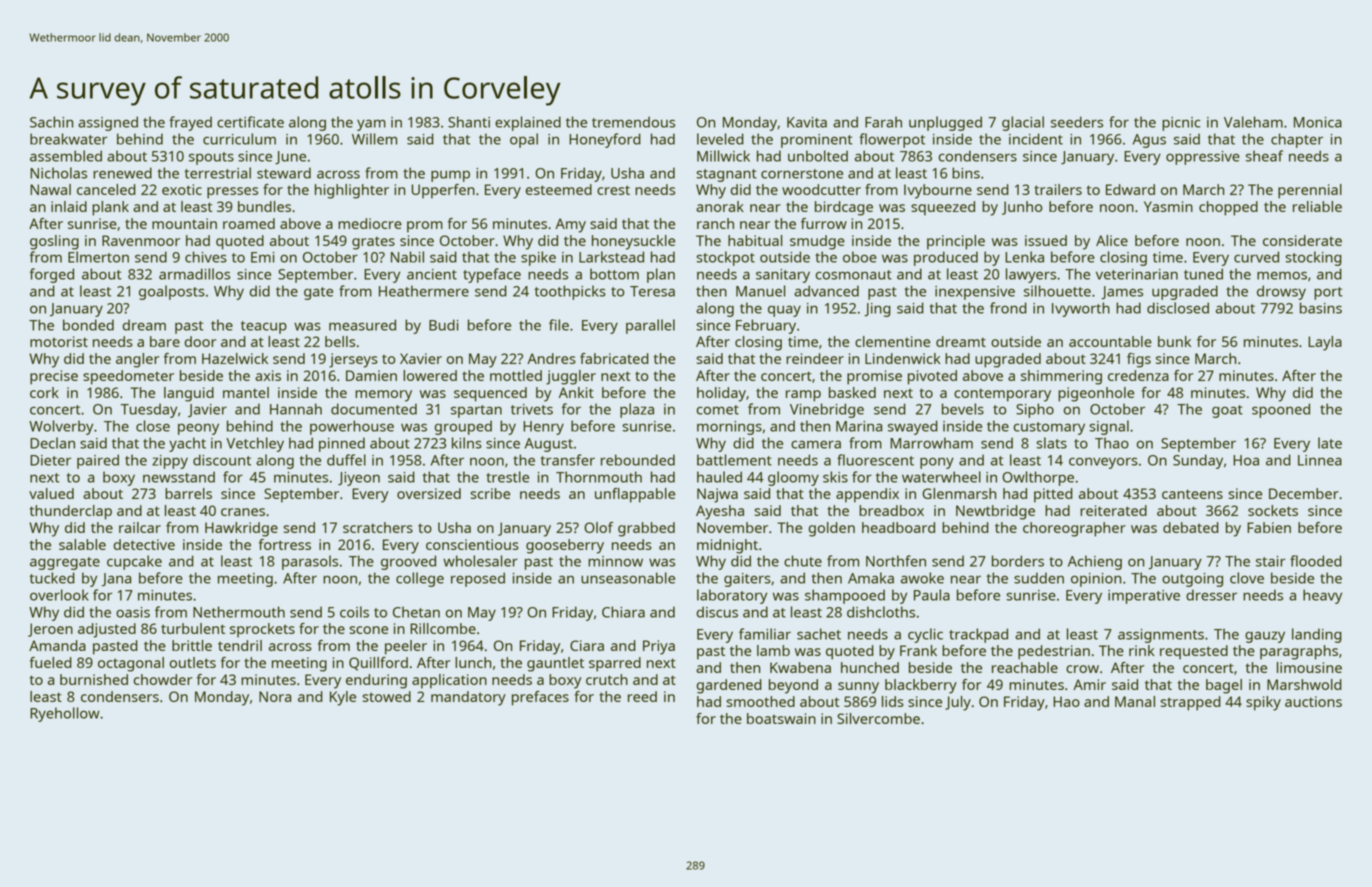 This screenshot has height=887, width=1372. What do you see at coordinates (1077, 122) in the screenshot?
I see `seeders` at bounding box center [1077, 122].
